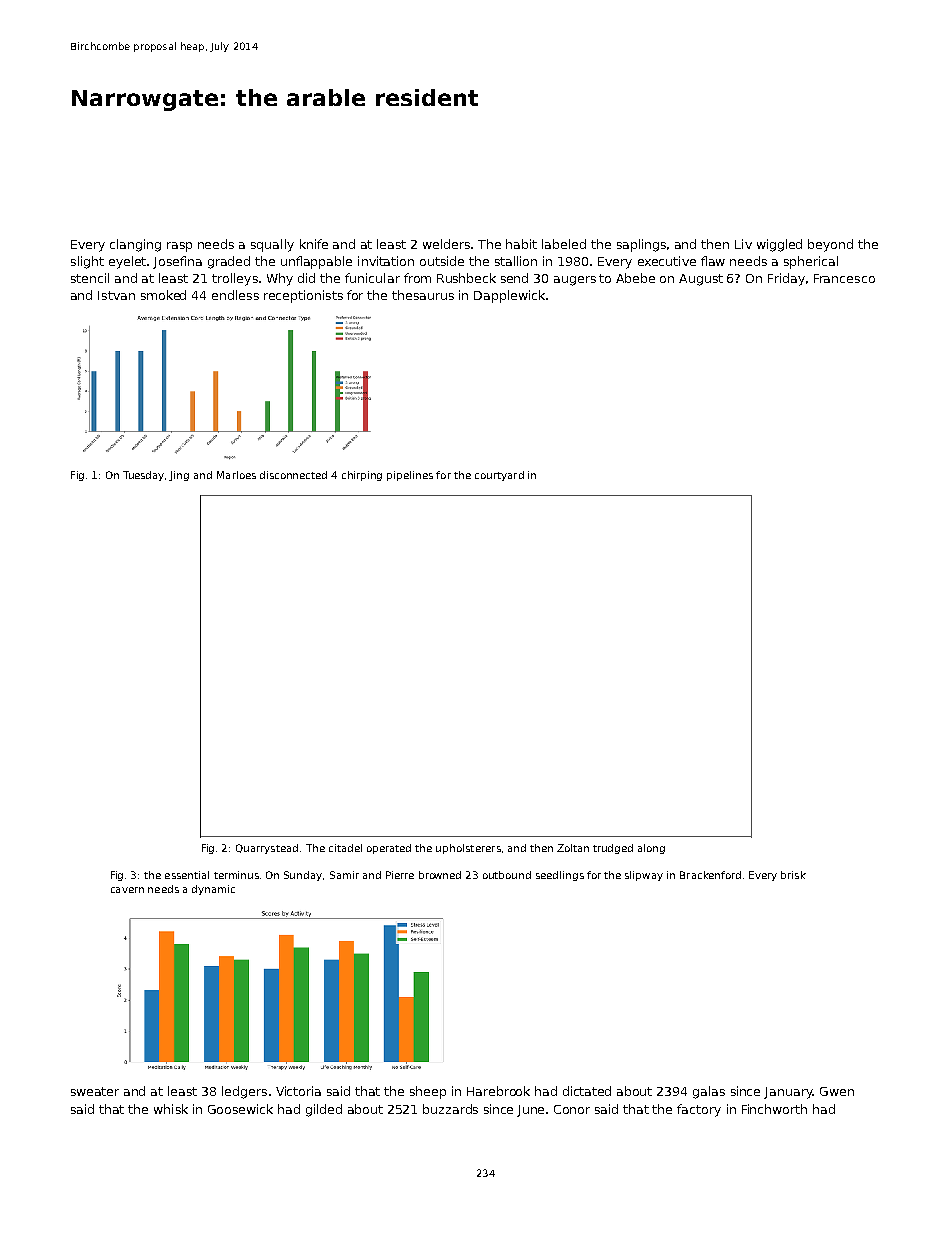 This page has width=952, height=1233. Describe the element at coordinates (440, 875) in the page. I see `browned` at that location.
